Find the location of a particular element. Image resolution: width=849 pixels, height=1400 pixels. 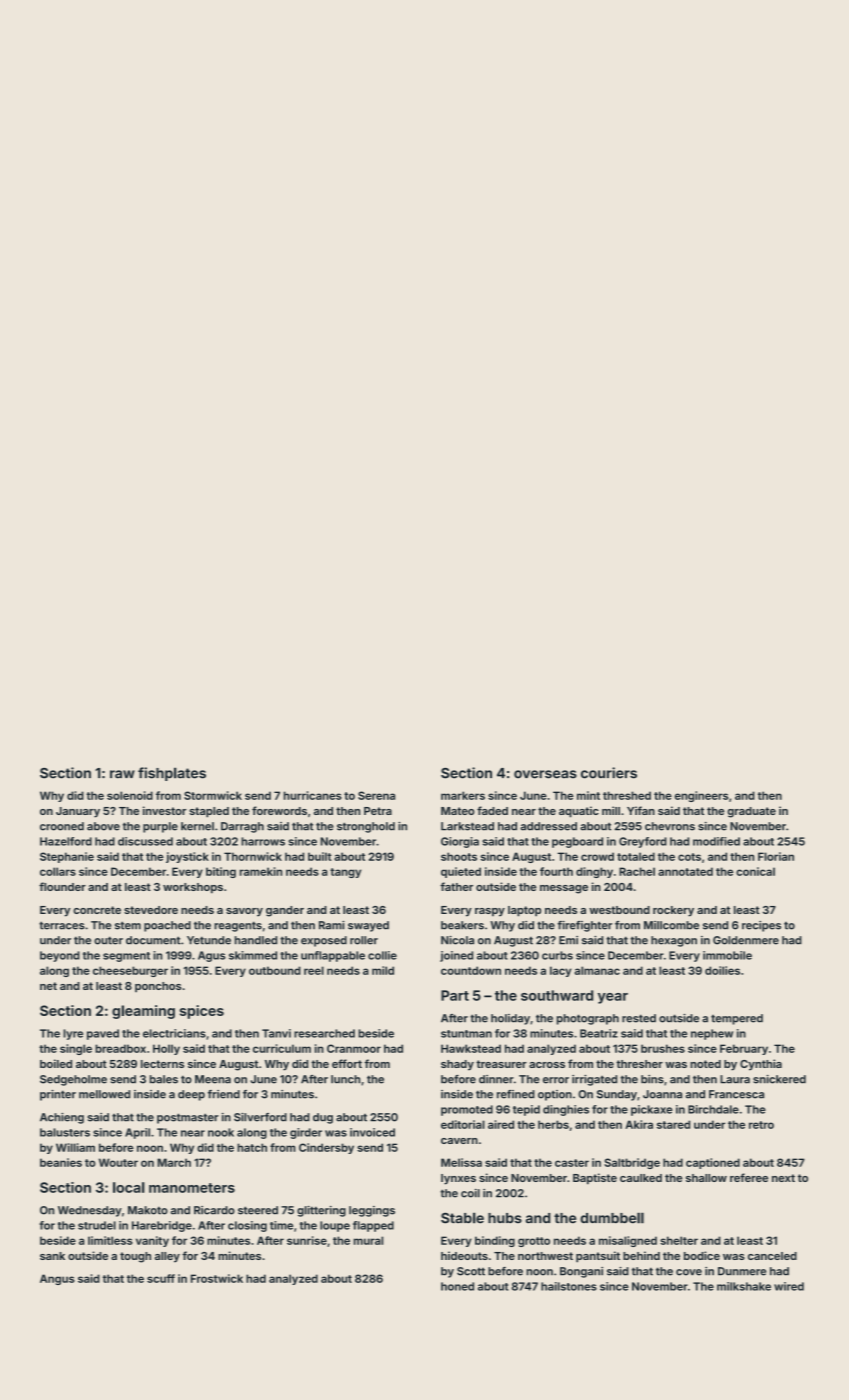

limitless is located at coordinates (110, 1240).
